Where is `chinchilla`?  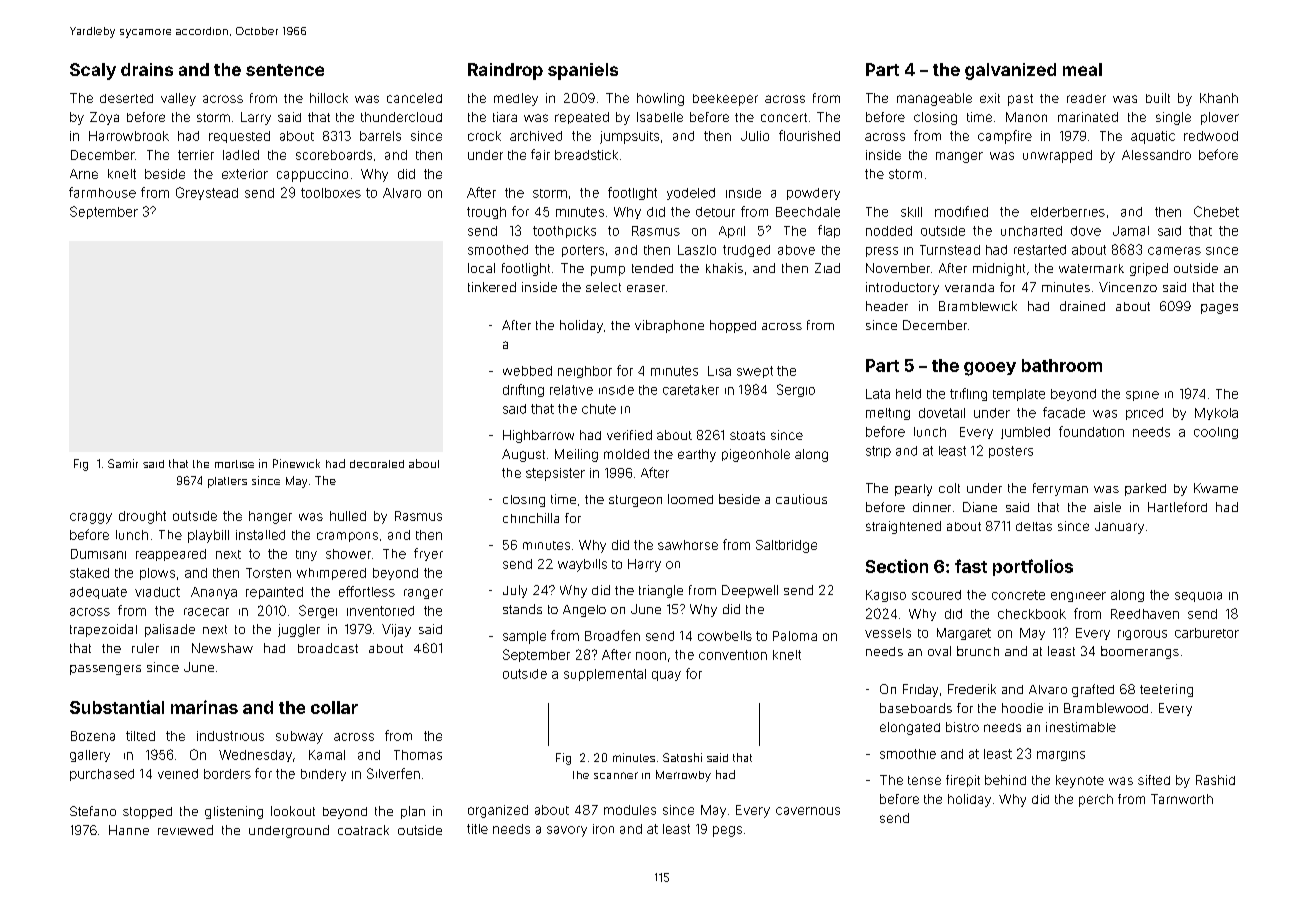 chinchilla is located at coordinates (531, 518).
